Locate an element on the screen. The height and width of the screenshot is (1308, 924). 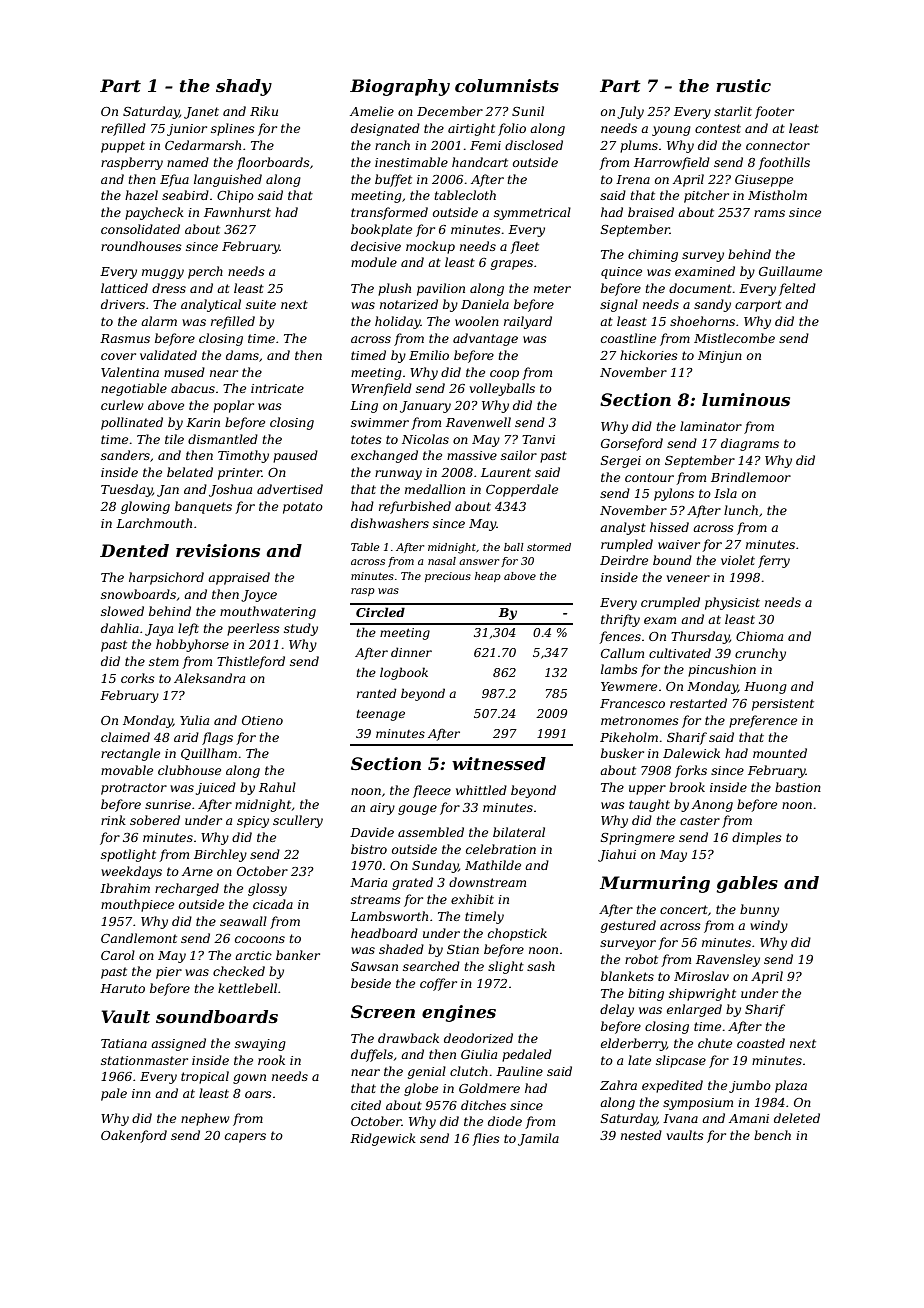
Ridgewick is located at coordinates (383, 1139).
